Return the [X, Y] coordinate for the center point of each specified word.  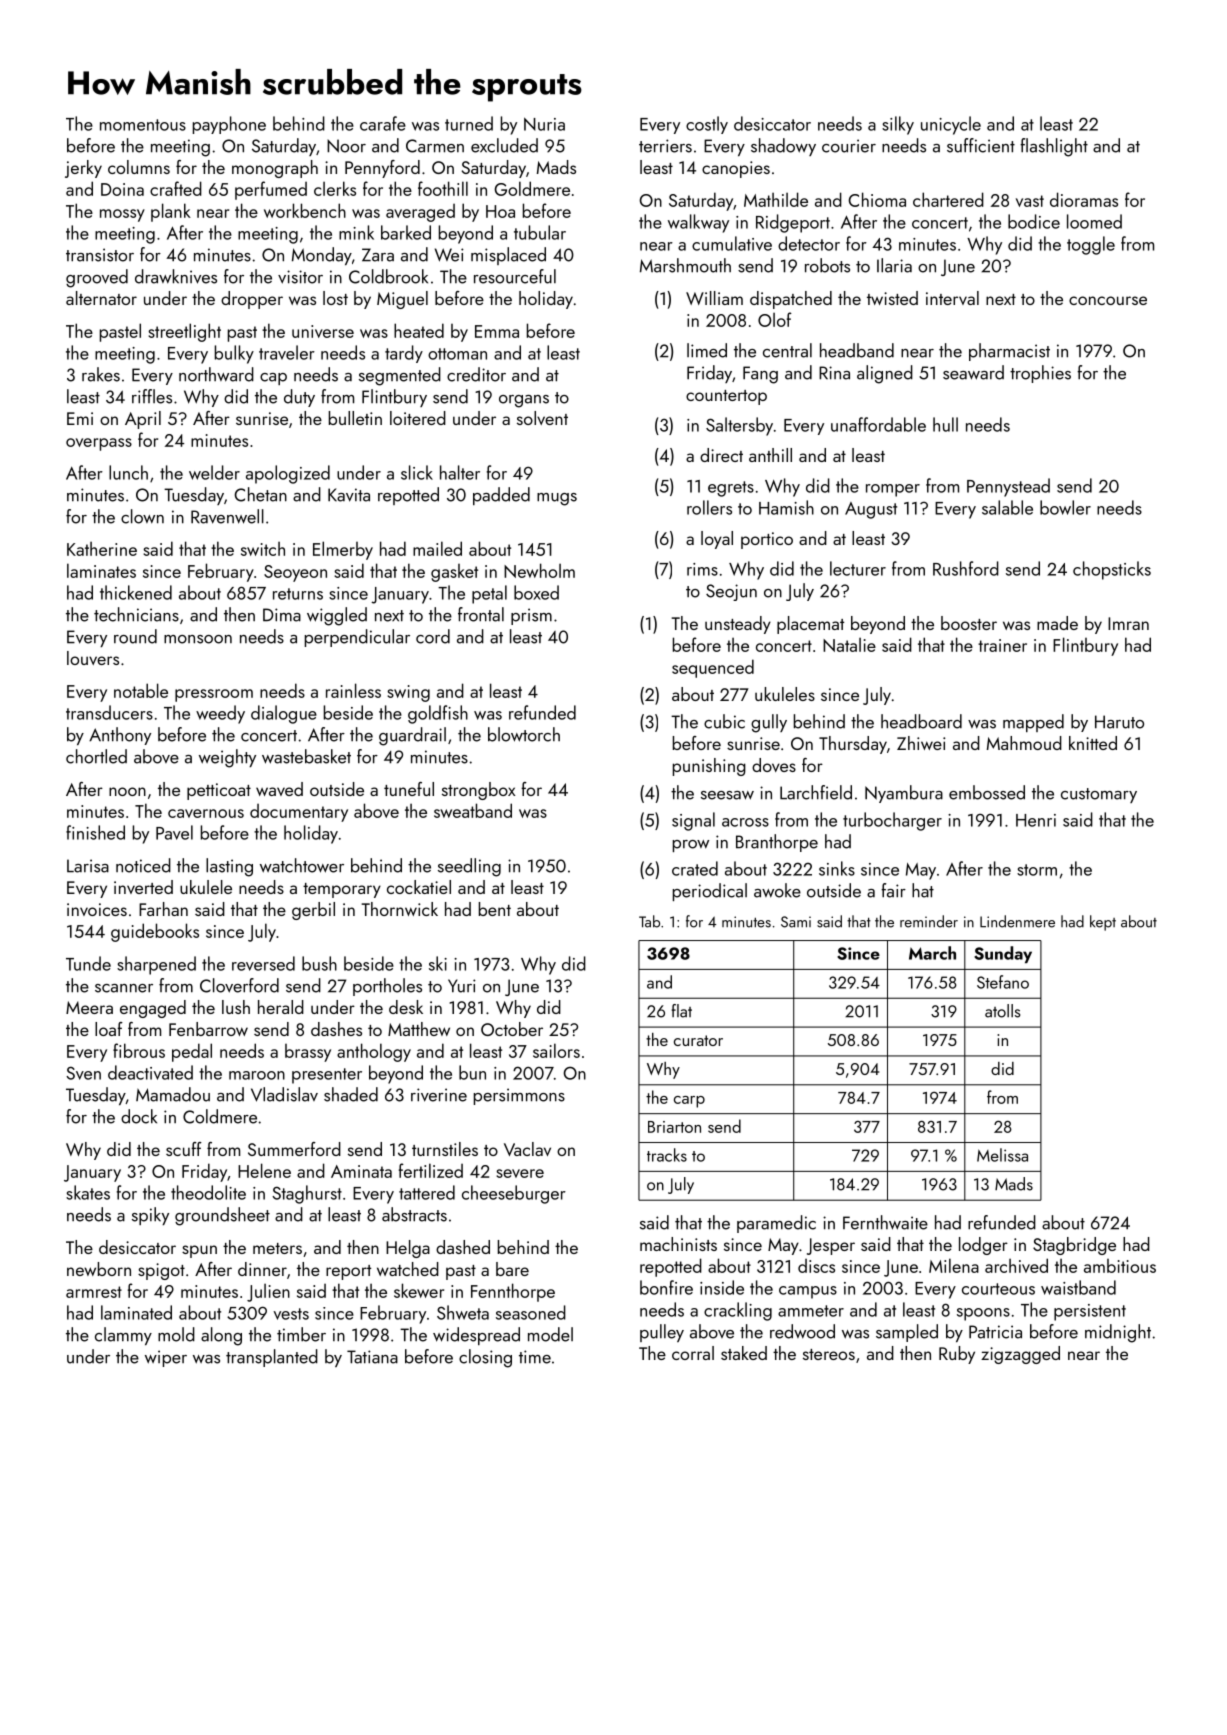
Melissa [1002, 1155]
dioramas [1084, 199]
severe [520, 1173]
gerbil [313, 911]
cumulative [732, 243]
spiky [150, 1216]
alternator [101, 298]
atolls [1002, 1011]
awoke [777, 890]
